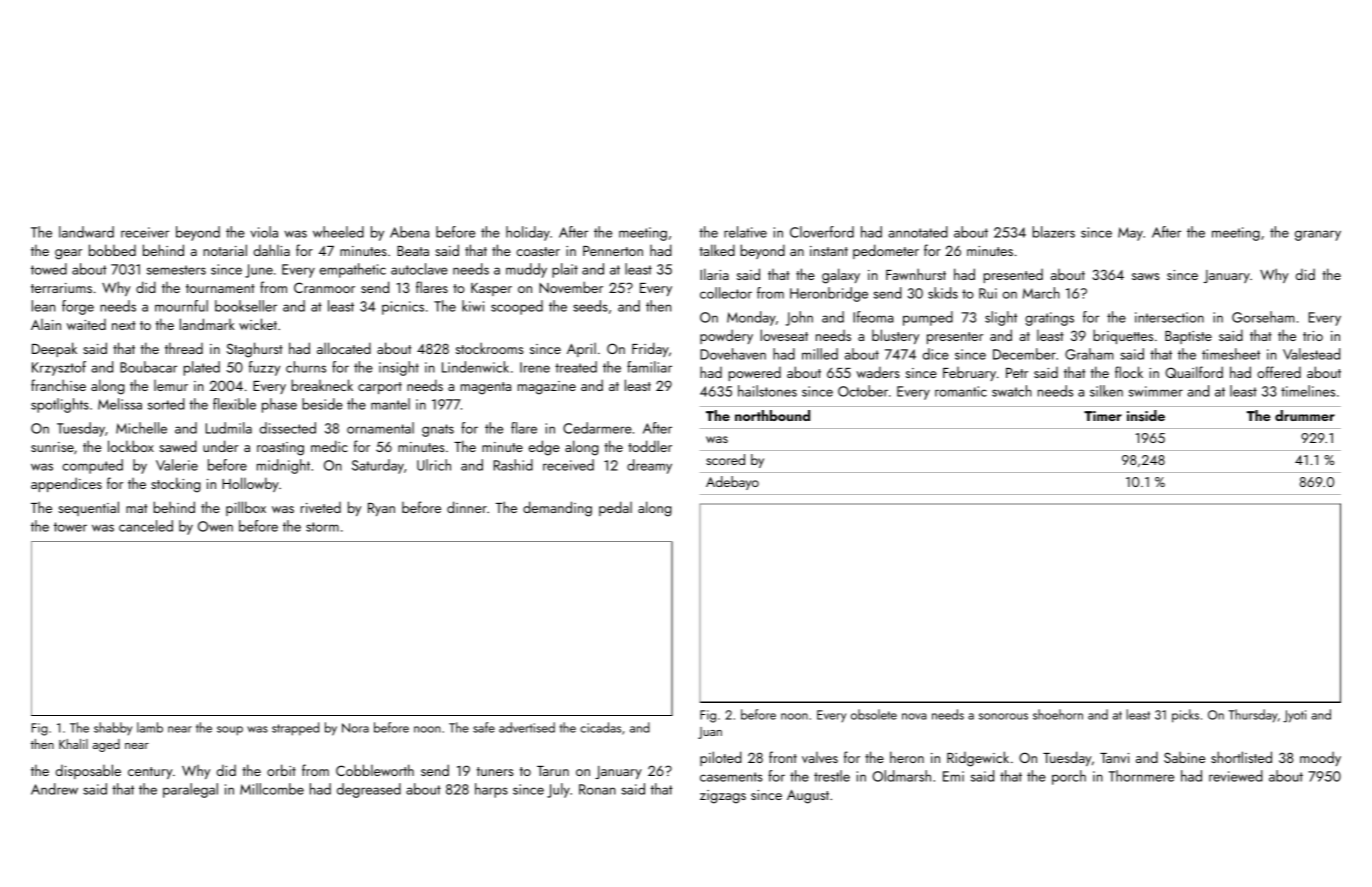 The width and height of the image is (1372, 887). What do you see at coordinates (528, 233) in the image?
I see `holiday` at bounding box center [528, 233].
